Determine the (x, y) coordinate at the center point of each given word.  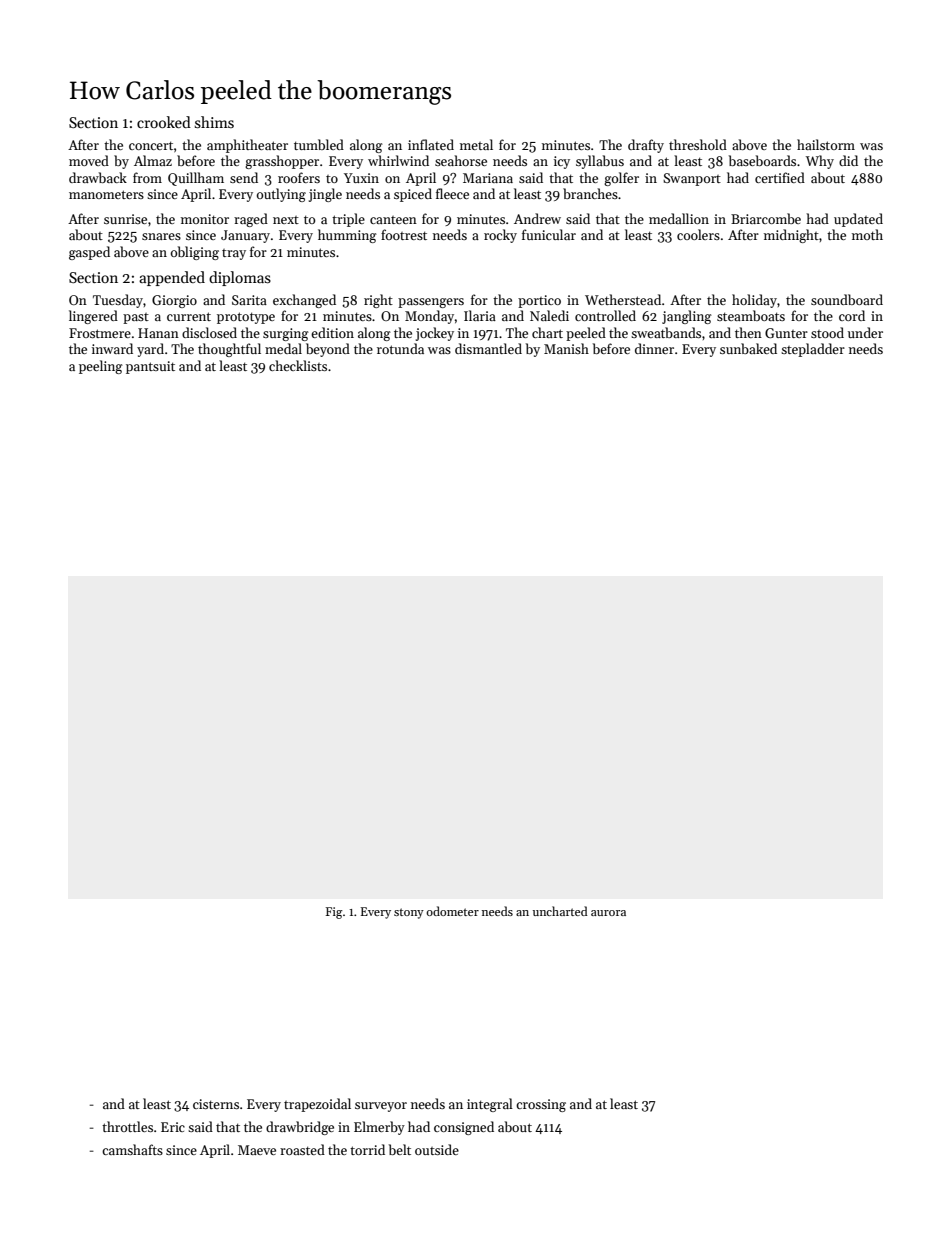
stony (409, 913)
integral (490, 1105)
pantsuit (150, 367)
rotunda (400, 348)
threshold (698, 144)
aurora (608, 913)
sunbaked (748, 348)
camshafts (132, 1149)
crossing (541, 1105)
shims (214, 122)
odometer (452, 911)
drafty (646, 146)
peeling (101, 367)
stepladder (813, 350)
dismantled (488, 348)
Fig (334, 913)
